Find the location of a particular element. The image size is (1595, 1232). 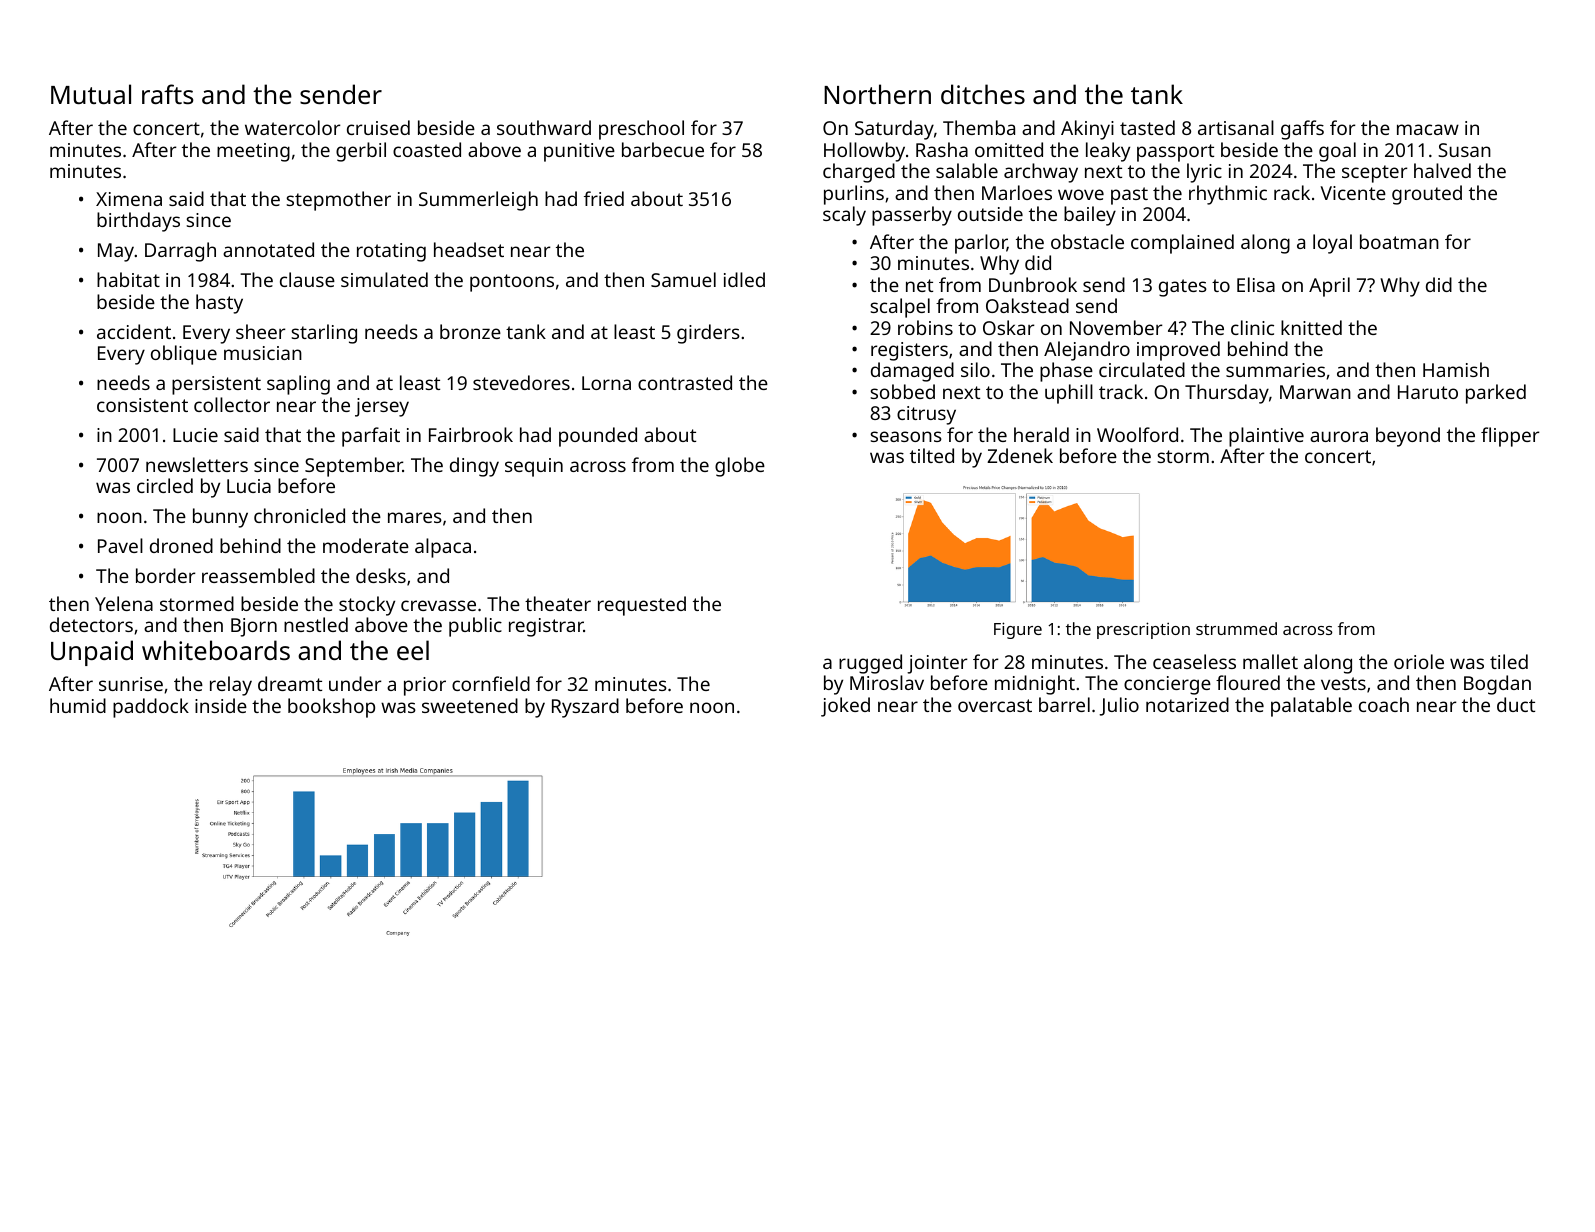

boatman is located at coordinates (1399, 241).
